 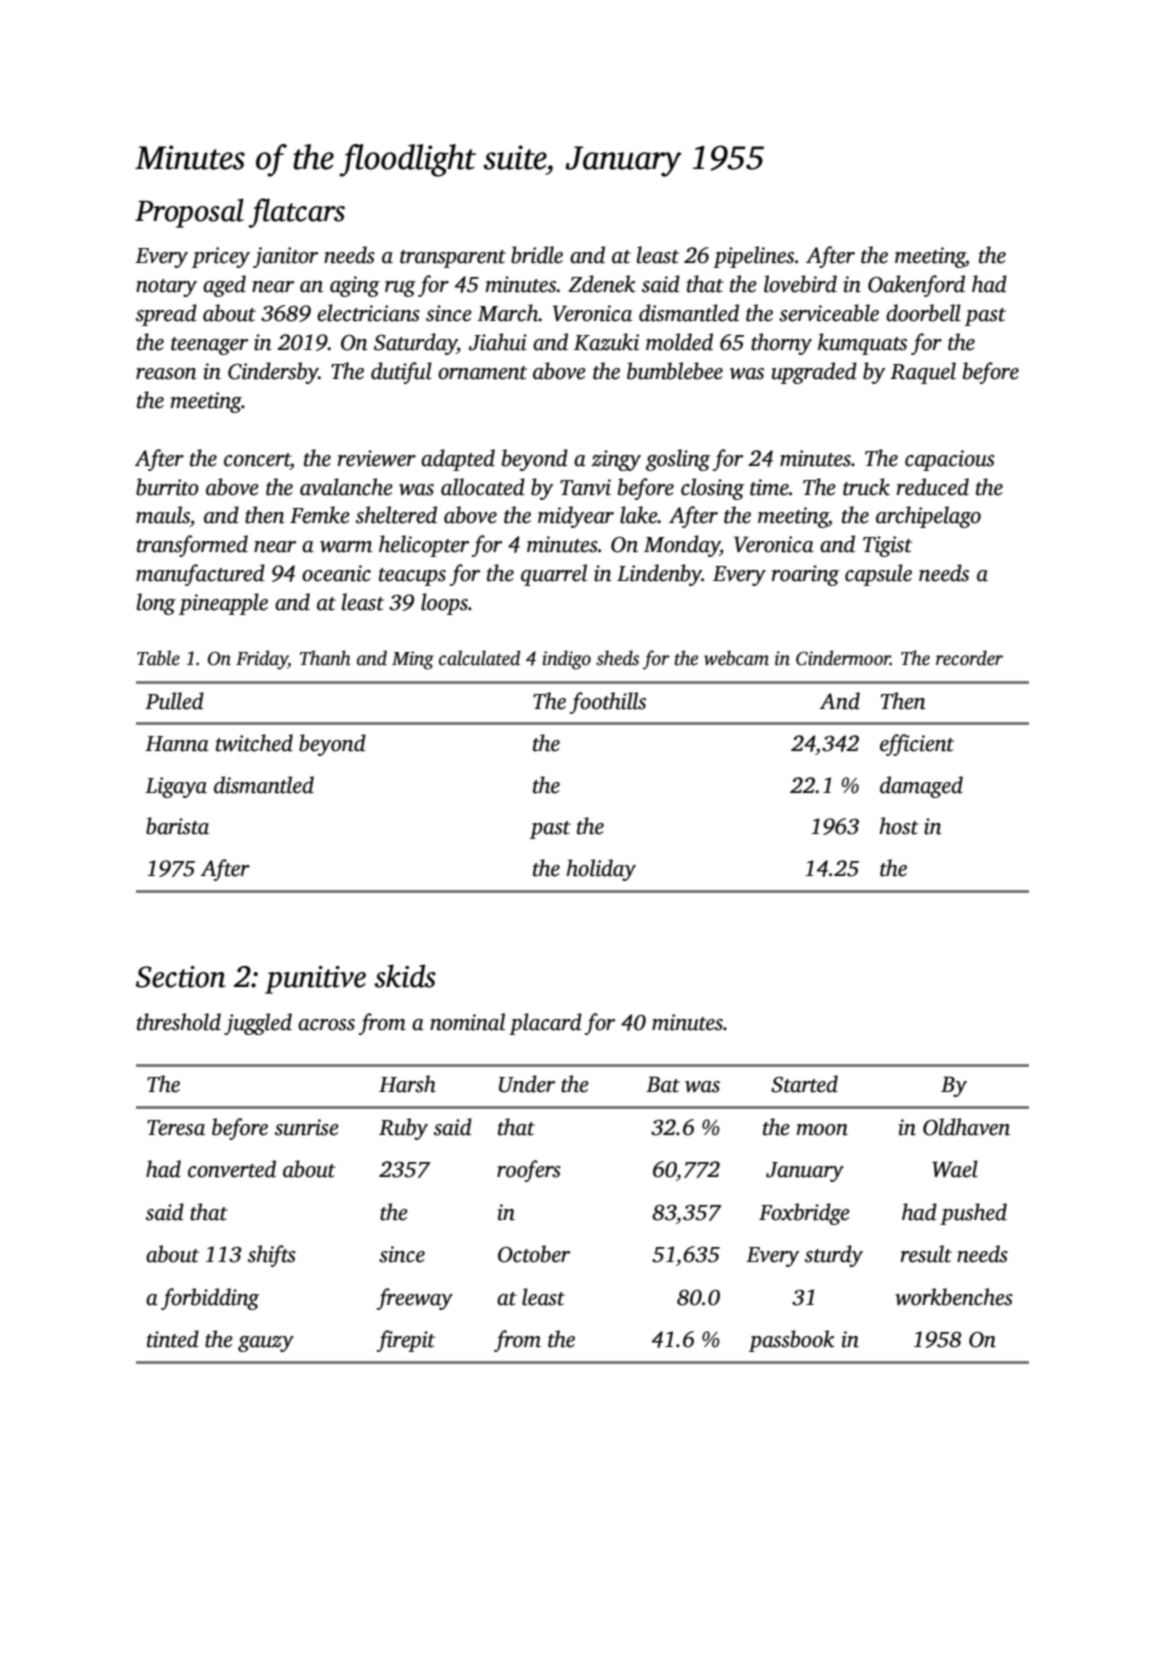 What do you see at coordinates (189, 213) in the document?
I see `Proposal` at bounding box center [189, 213].
